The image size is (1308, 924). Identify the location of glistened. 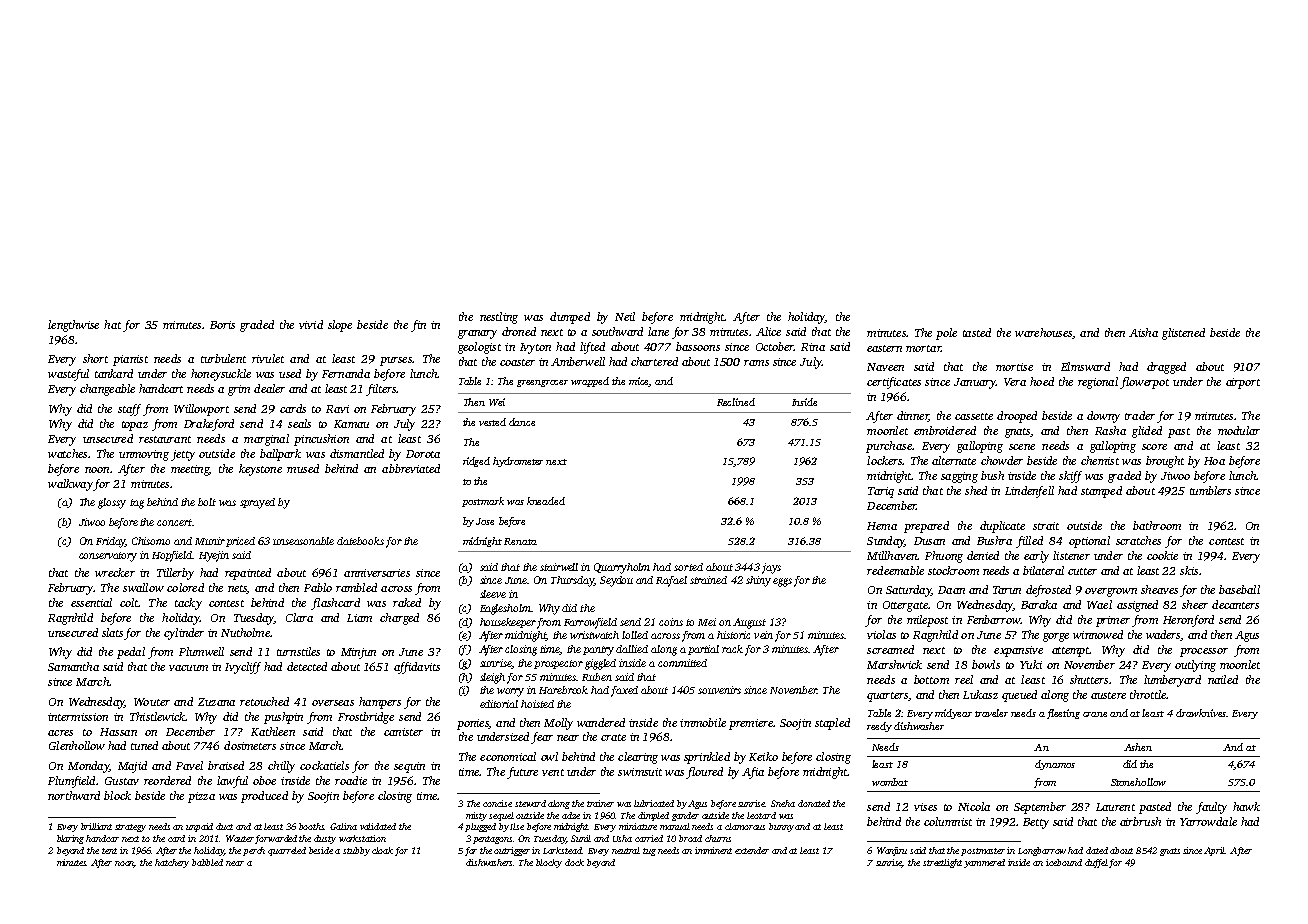
(1183, 334).
